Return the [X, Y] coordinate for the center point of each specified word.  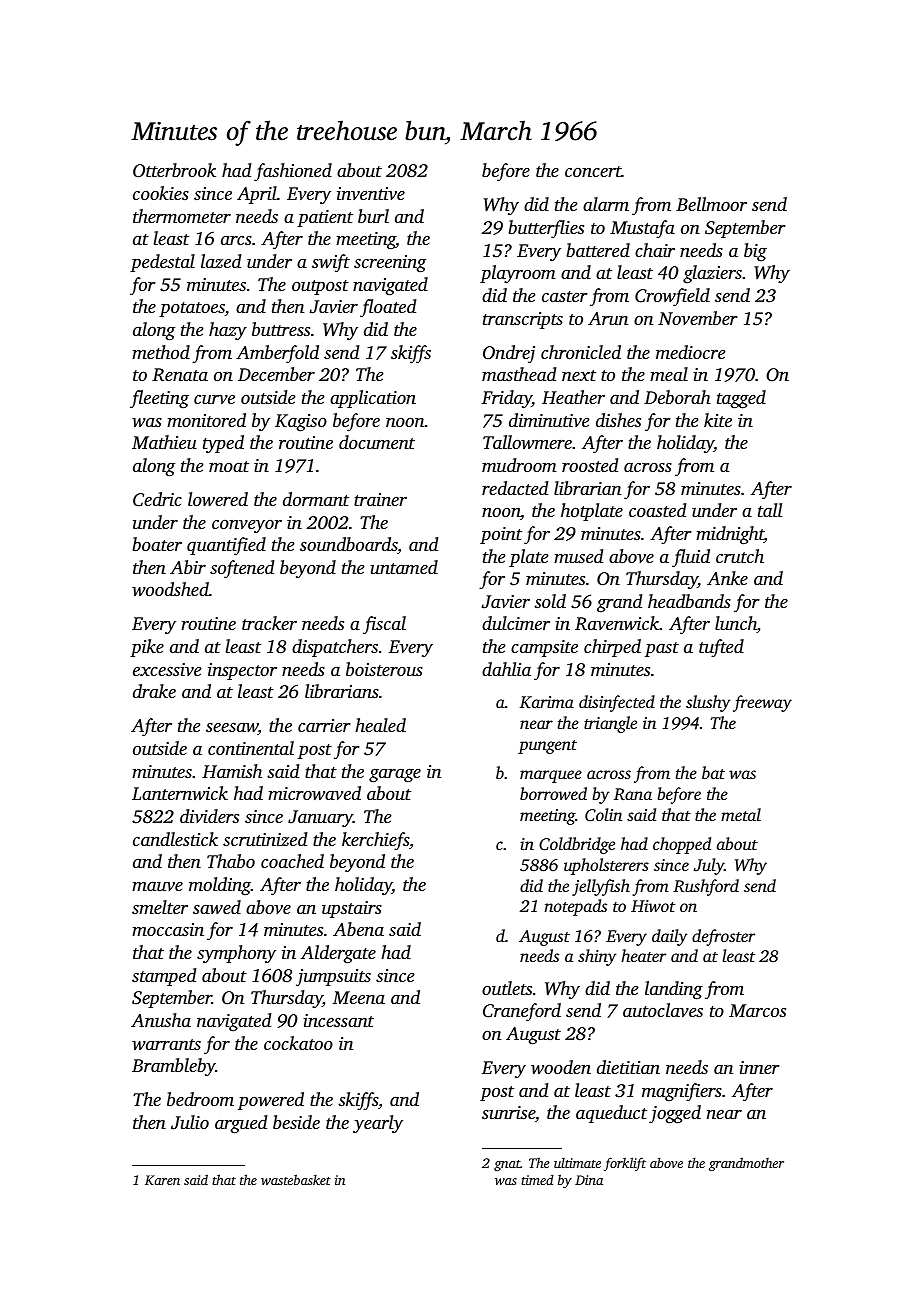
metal [741, 814]
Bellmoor [711, 204]
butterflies [546, 229]
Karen [162, 1180]
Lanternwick [180, 793]
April [257, 195]
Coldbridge [577, 845]
